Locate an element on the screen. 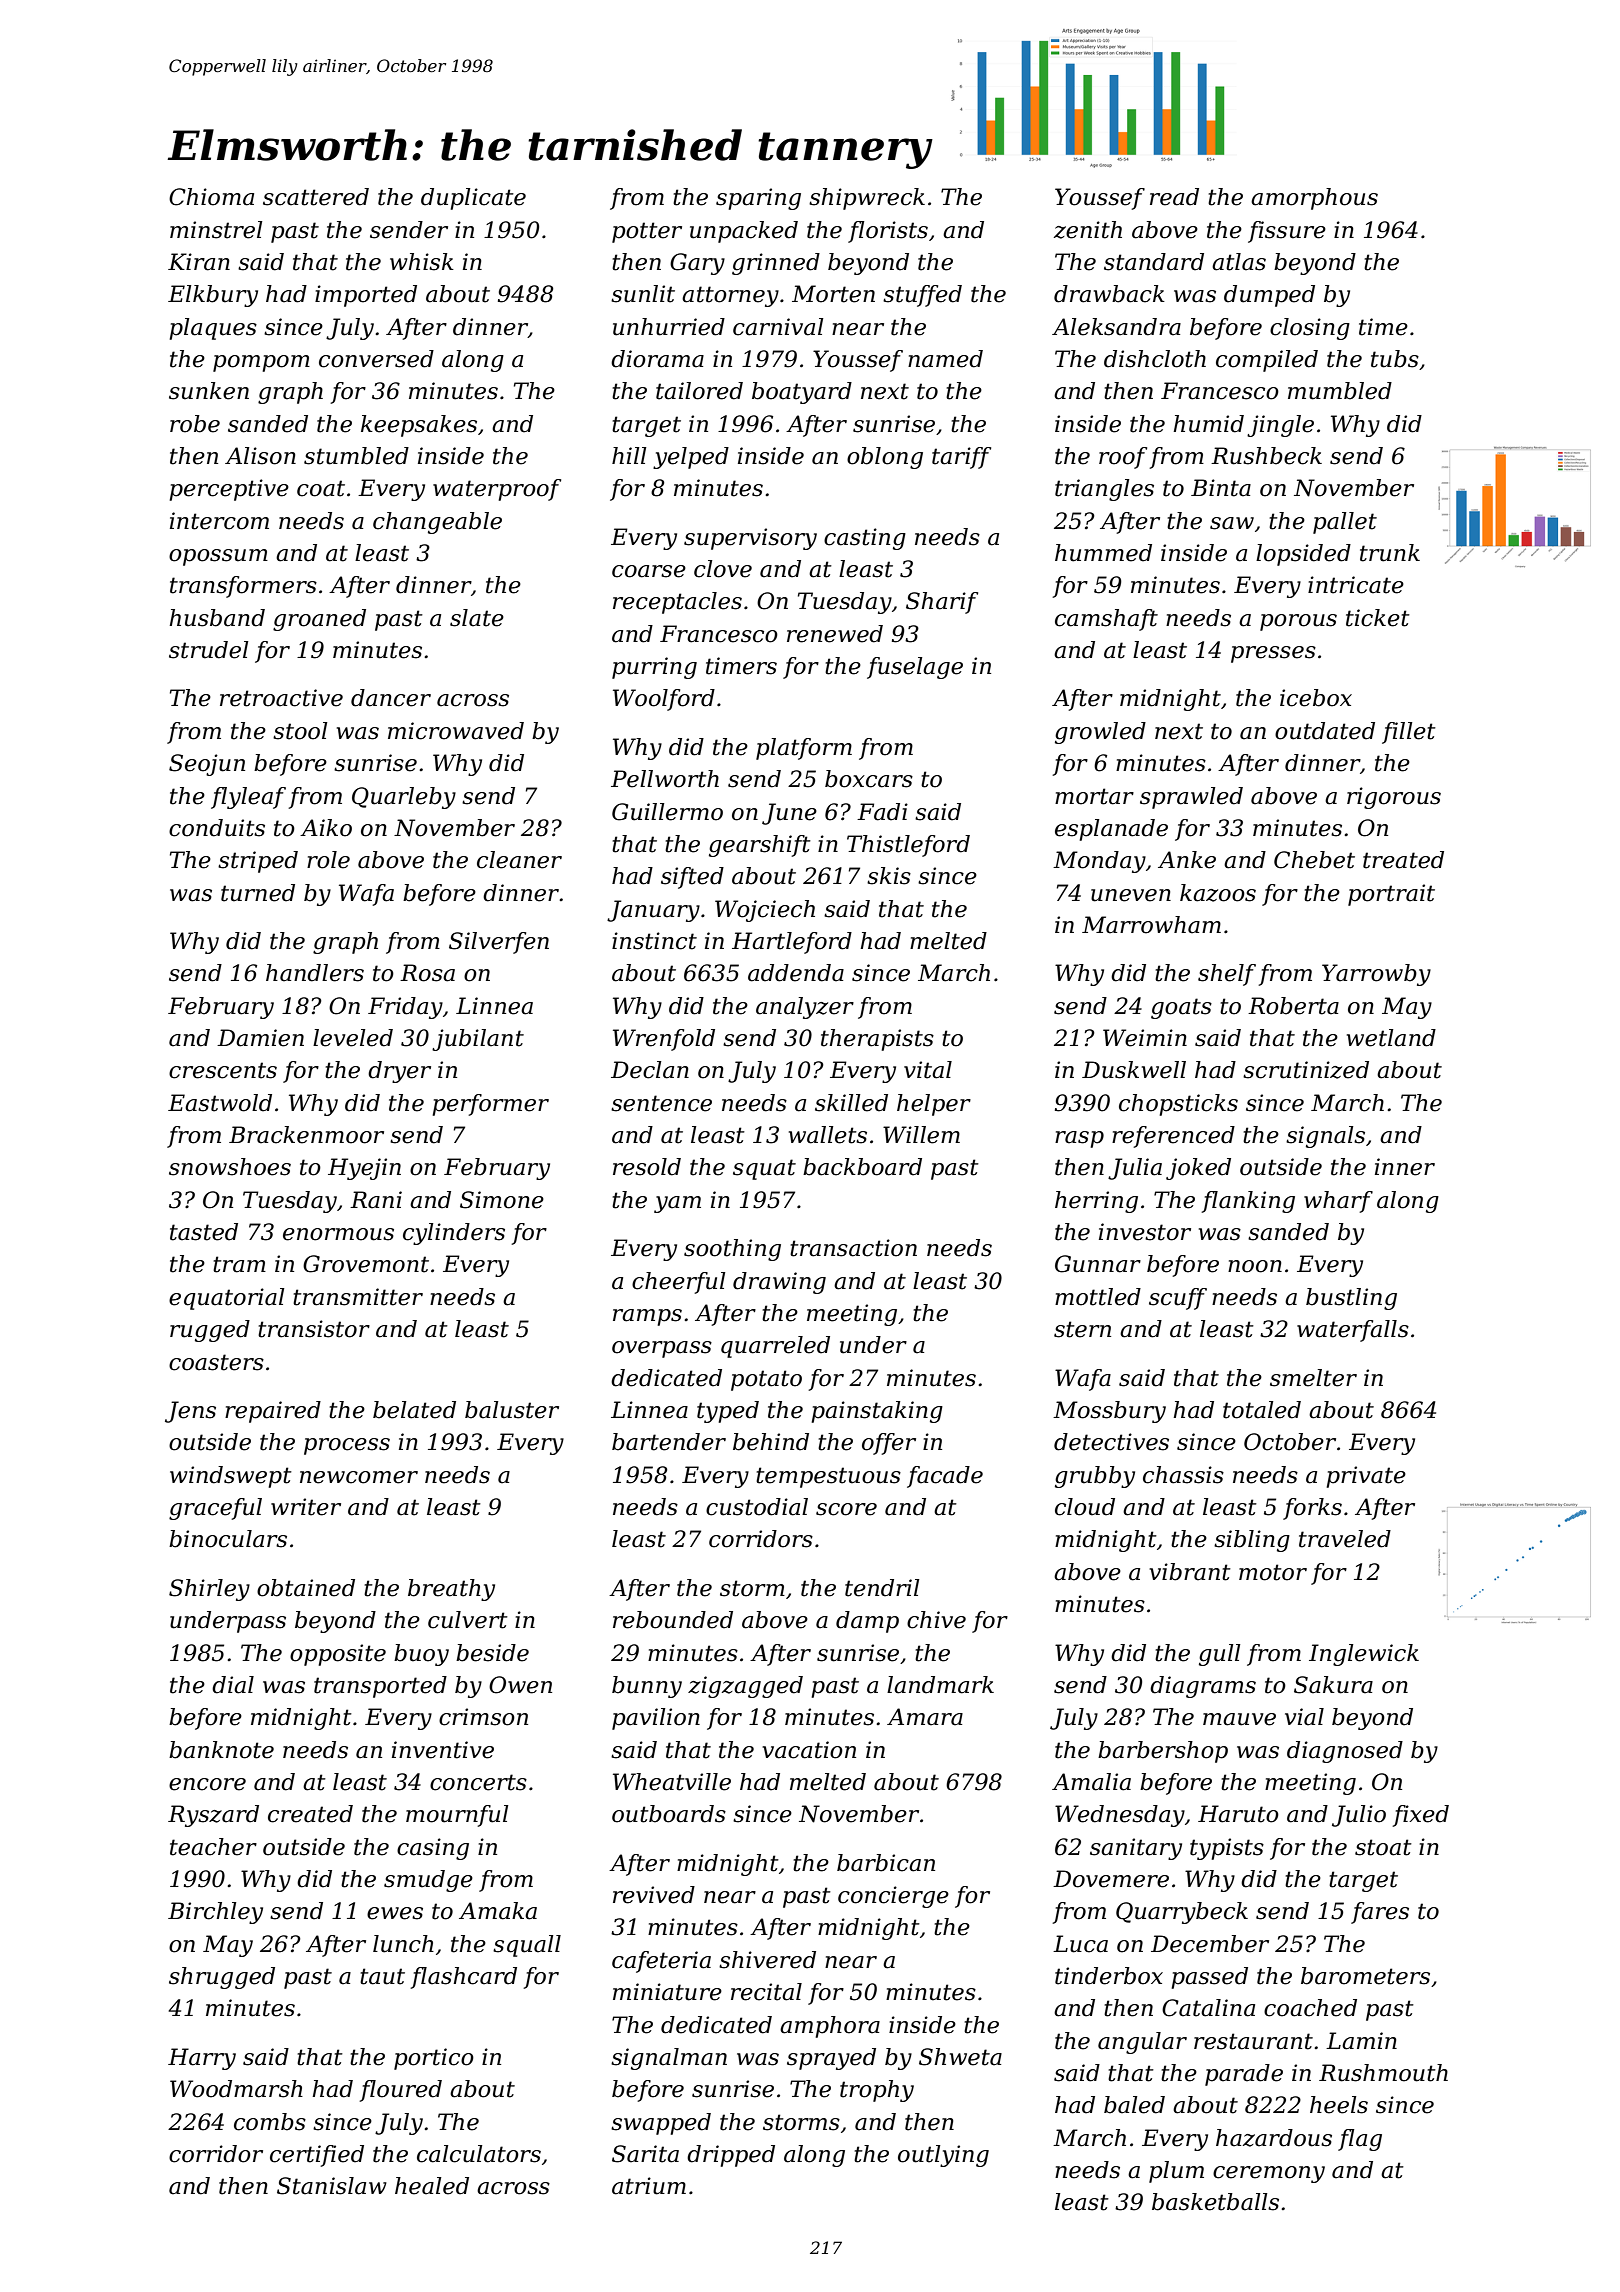 The height and width of the screenshot is (2292, 1620). basketballs is located at coordinates (1215, 2202).
